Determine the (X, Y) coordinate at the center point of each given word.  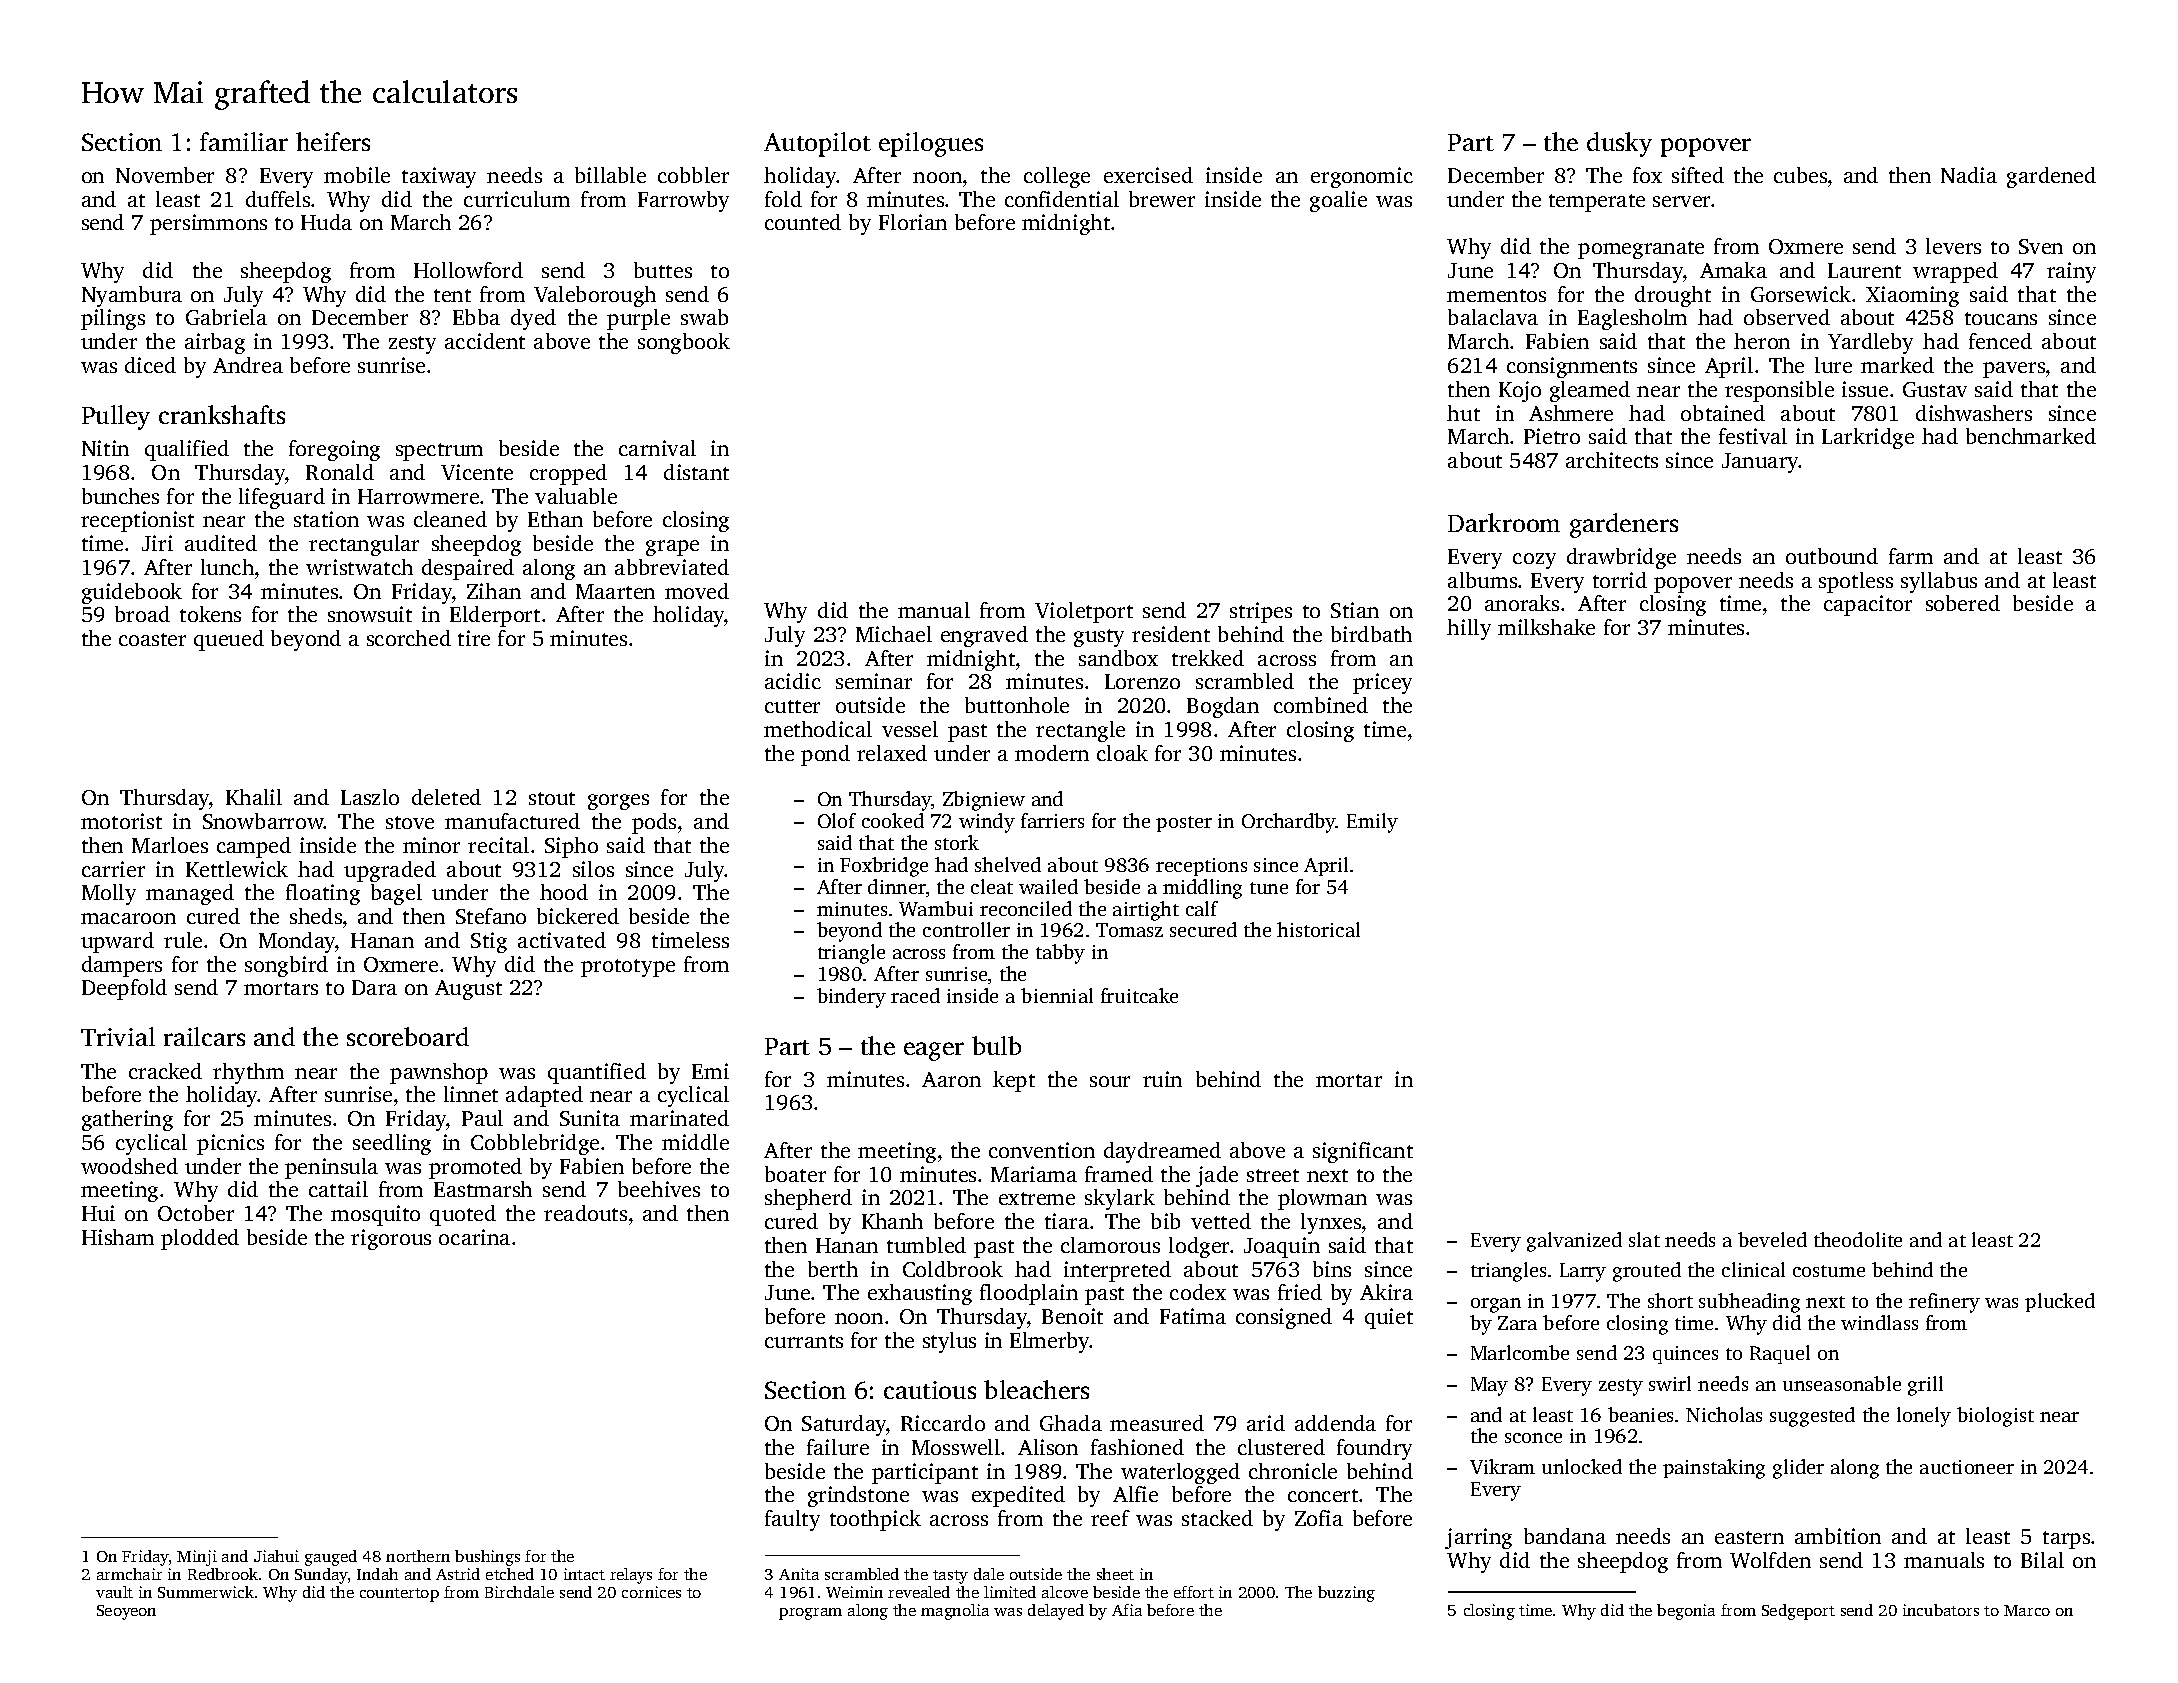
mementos (1496, 295)
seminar (874, 681)
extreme (1037, 1198)
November (165, 175)
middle (695, 1142)
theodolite (1858, 1239)
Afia (1127, 1610)
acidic (793, 681)
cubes (1800, 175)
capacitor (1868, 605)
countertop (399, 1595)
